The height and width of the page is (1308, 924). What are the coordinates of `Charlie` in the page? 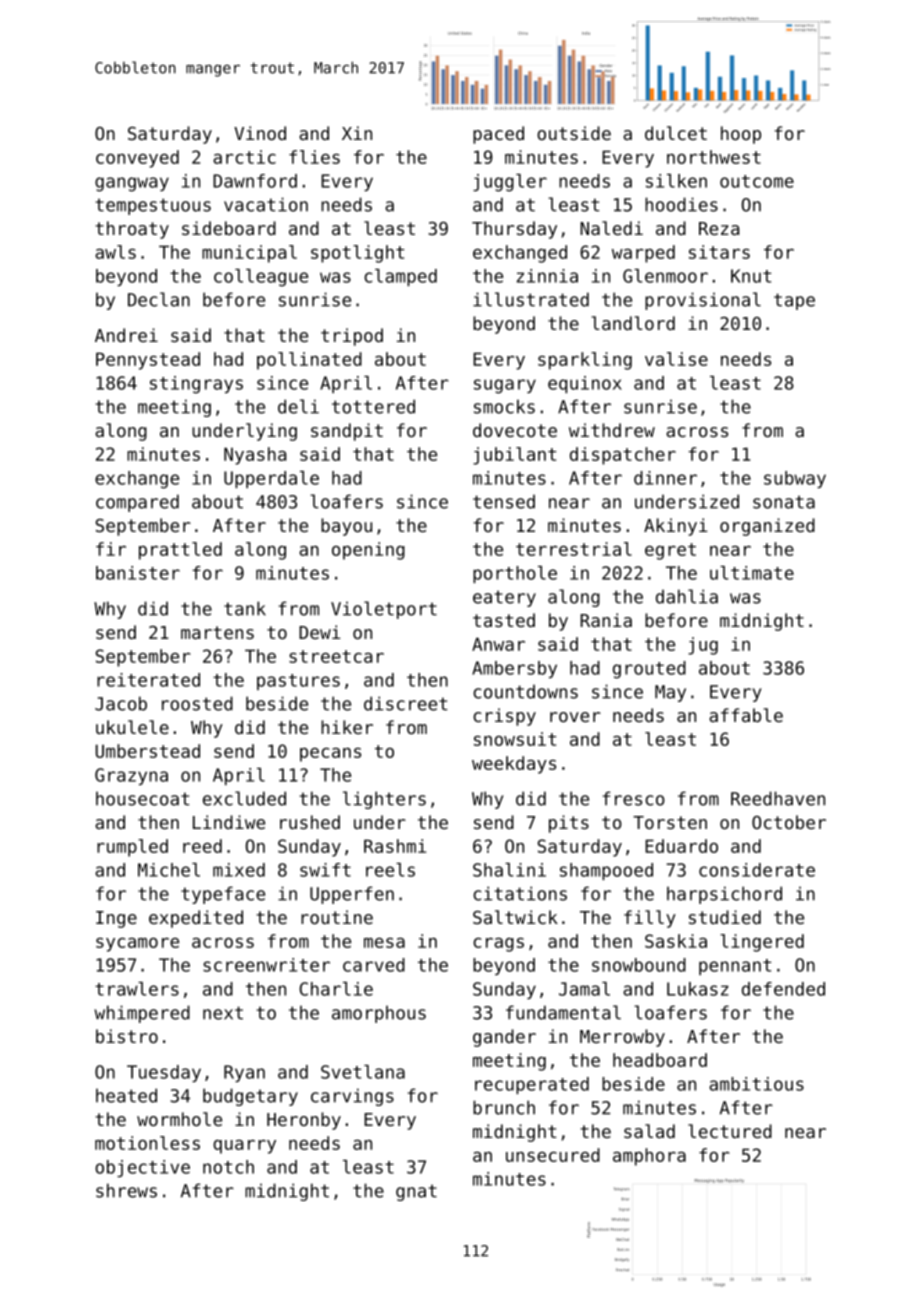 It's located at (336, 989).
